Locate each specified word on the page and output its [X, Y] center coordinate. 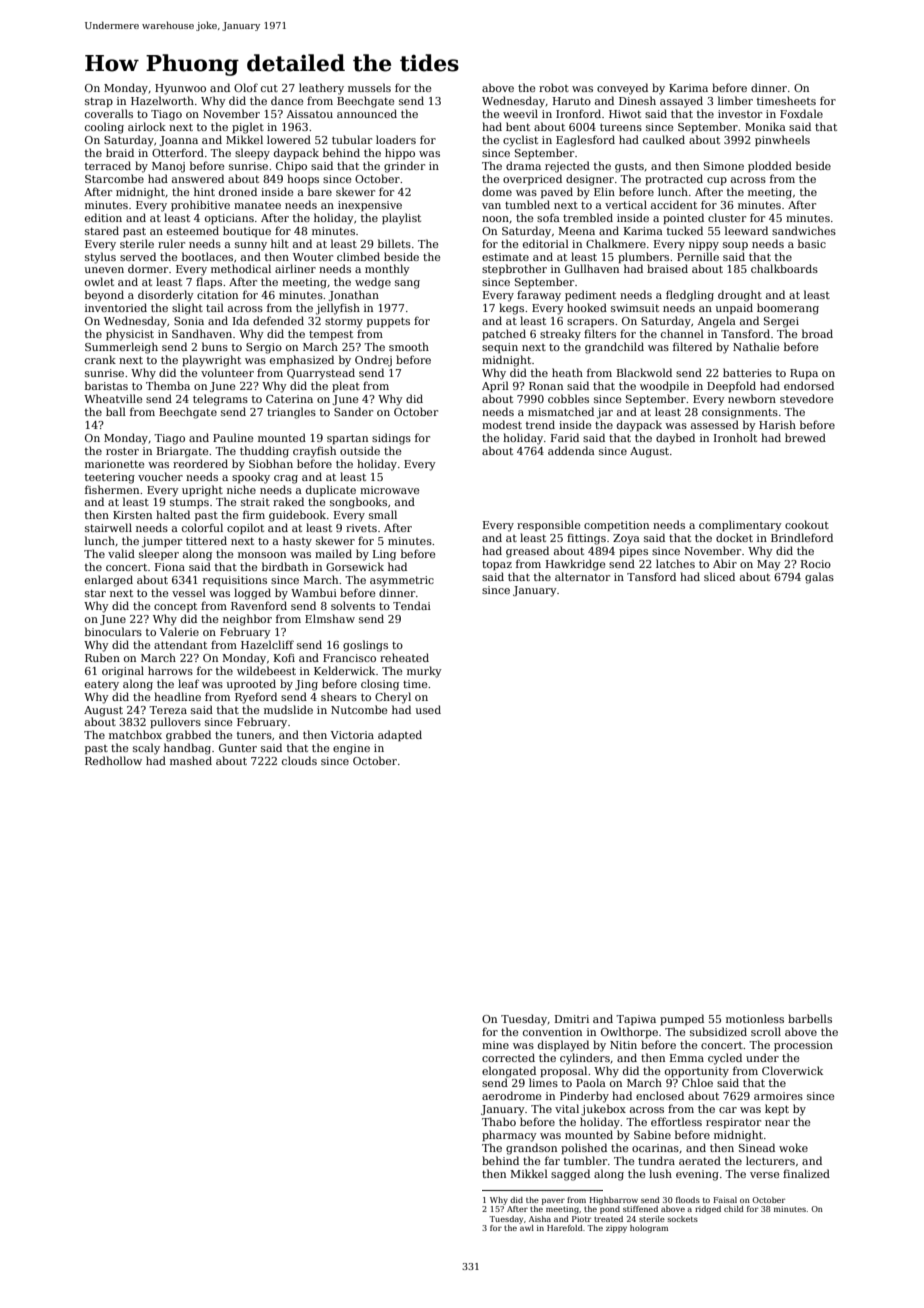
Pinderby [584, 1097]
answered [198, 178]
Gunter [238, 748]
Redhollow [113, 760]
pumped [682, 1019]
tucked [685, 230]
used [428, 709]
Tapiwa [636, 1020]
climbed [358, 256]
